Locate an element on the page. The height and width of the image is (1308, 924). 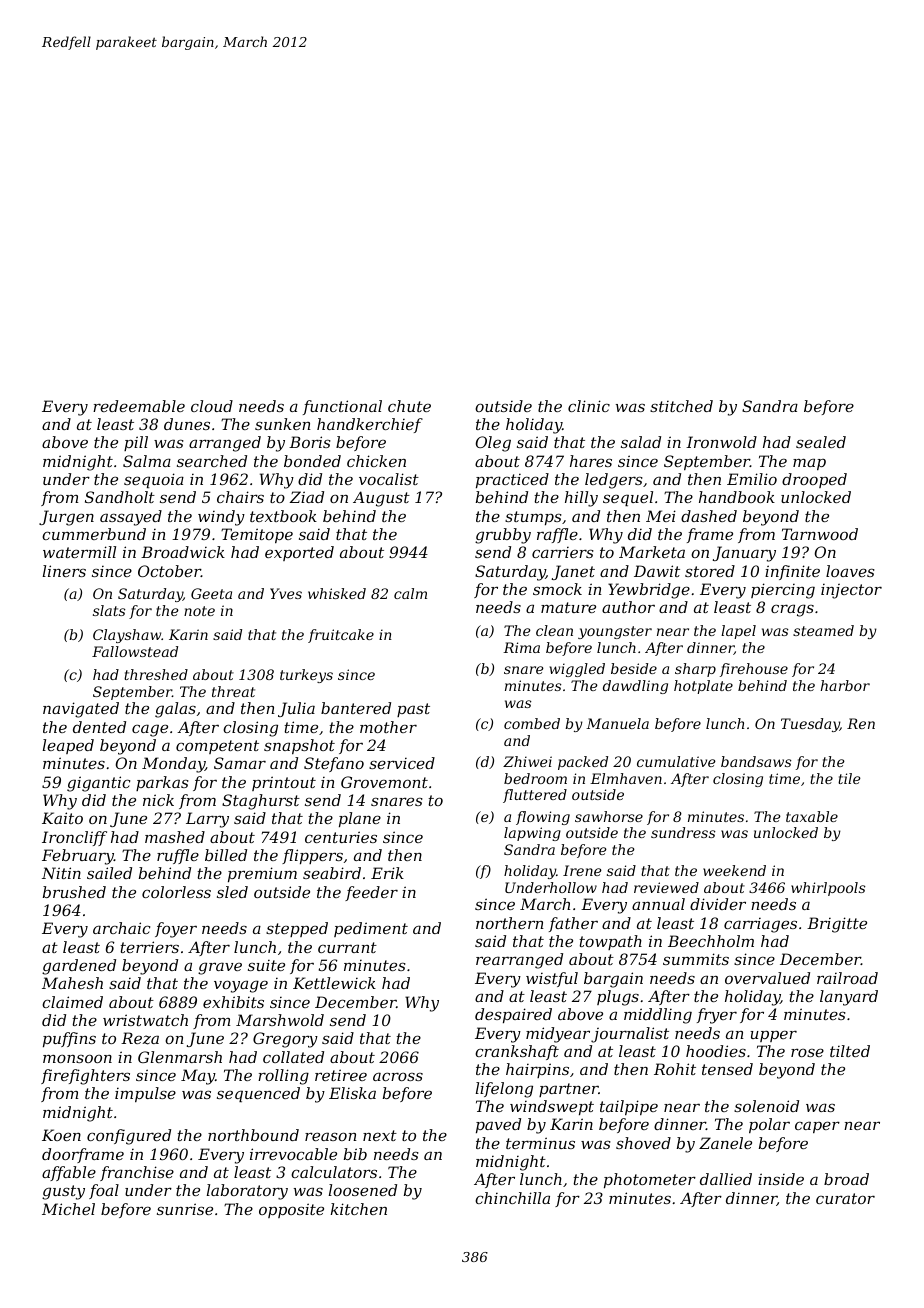
sunrise is located at coordinates (185, 1209).
